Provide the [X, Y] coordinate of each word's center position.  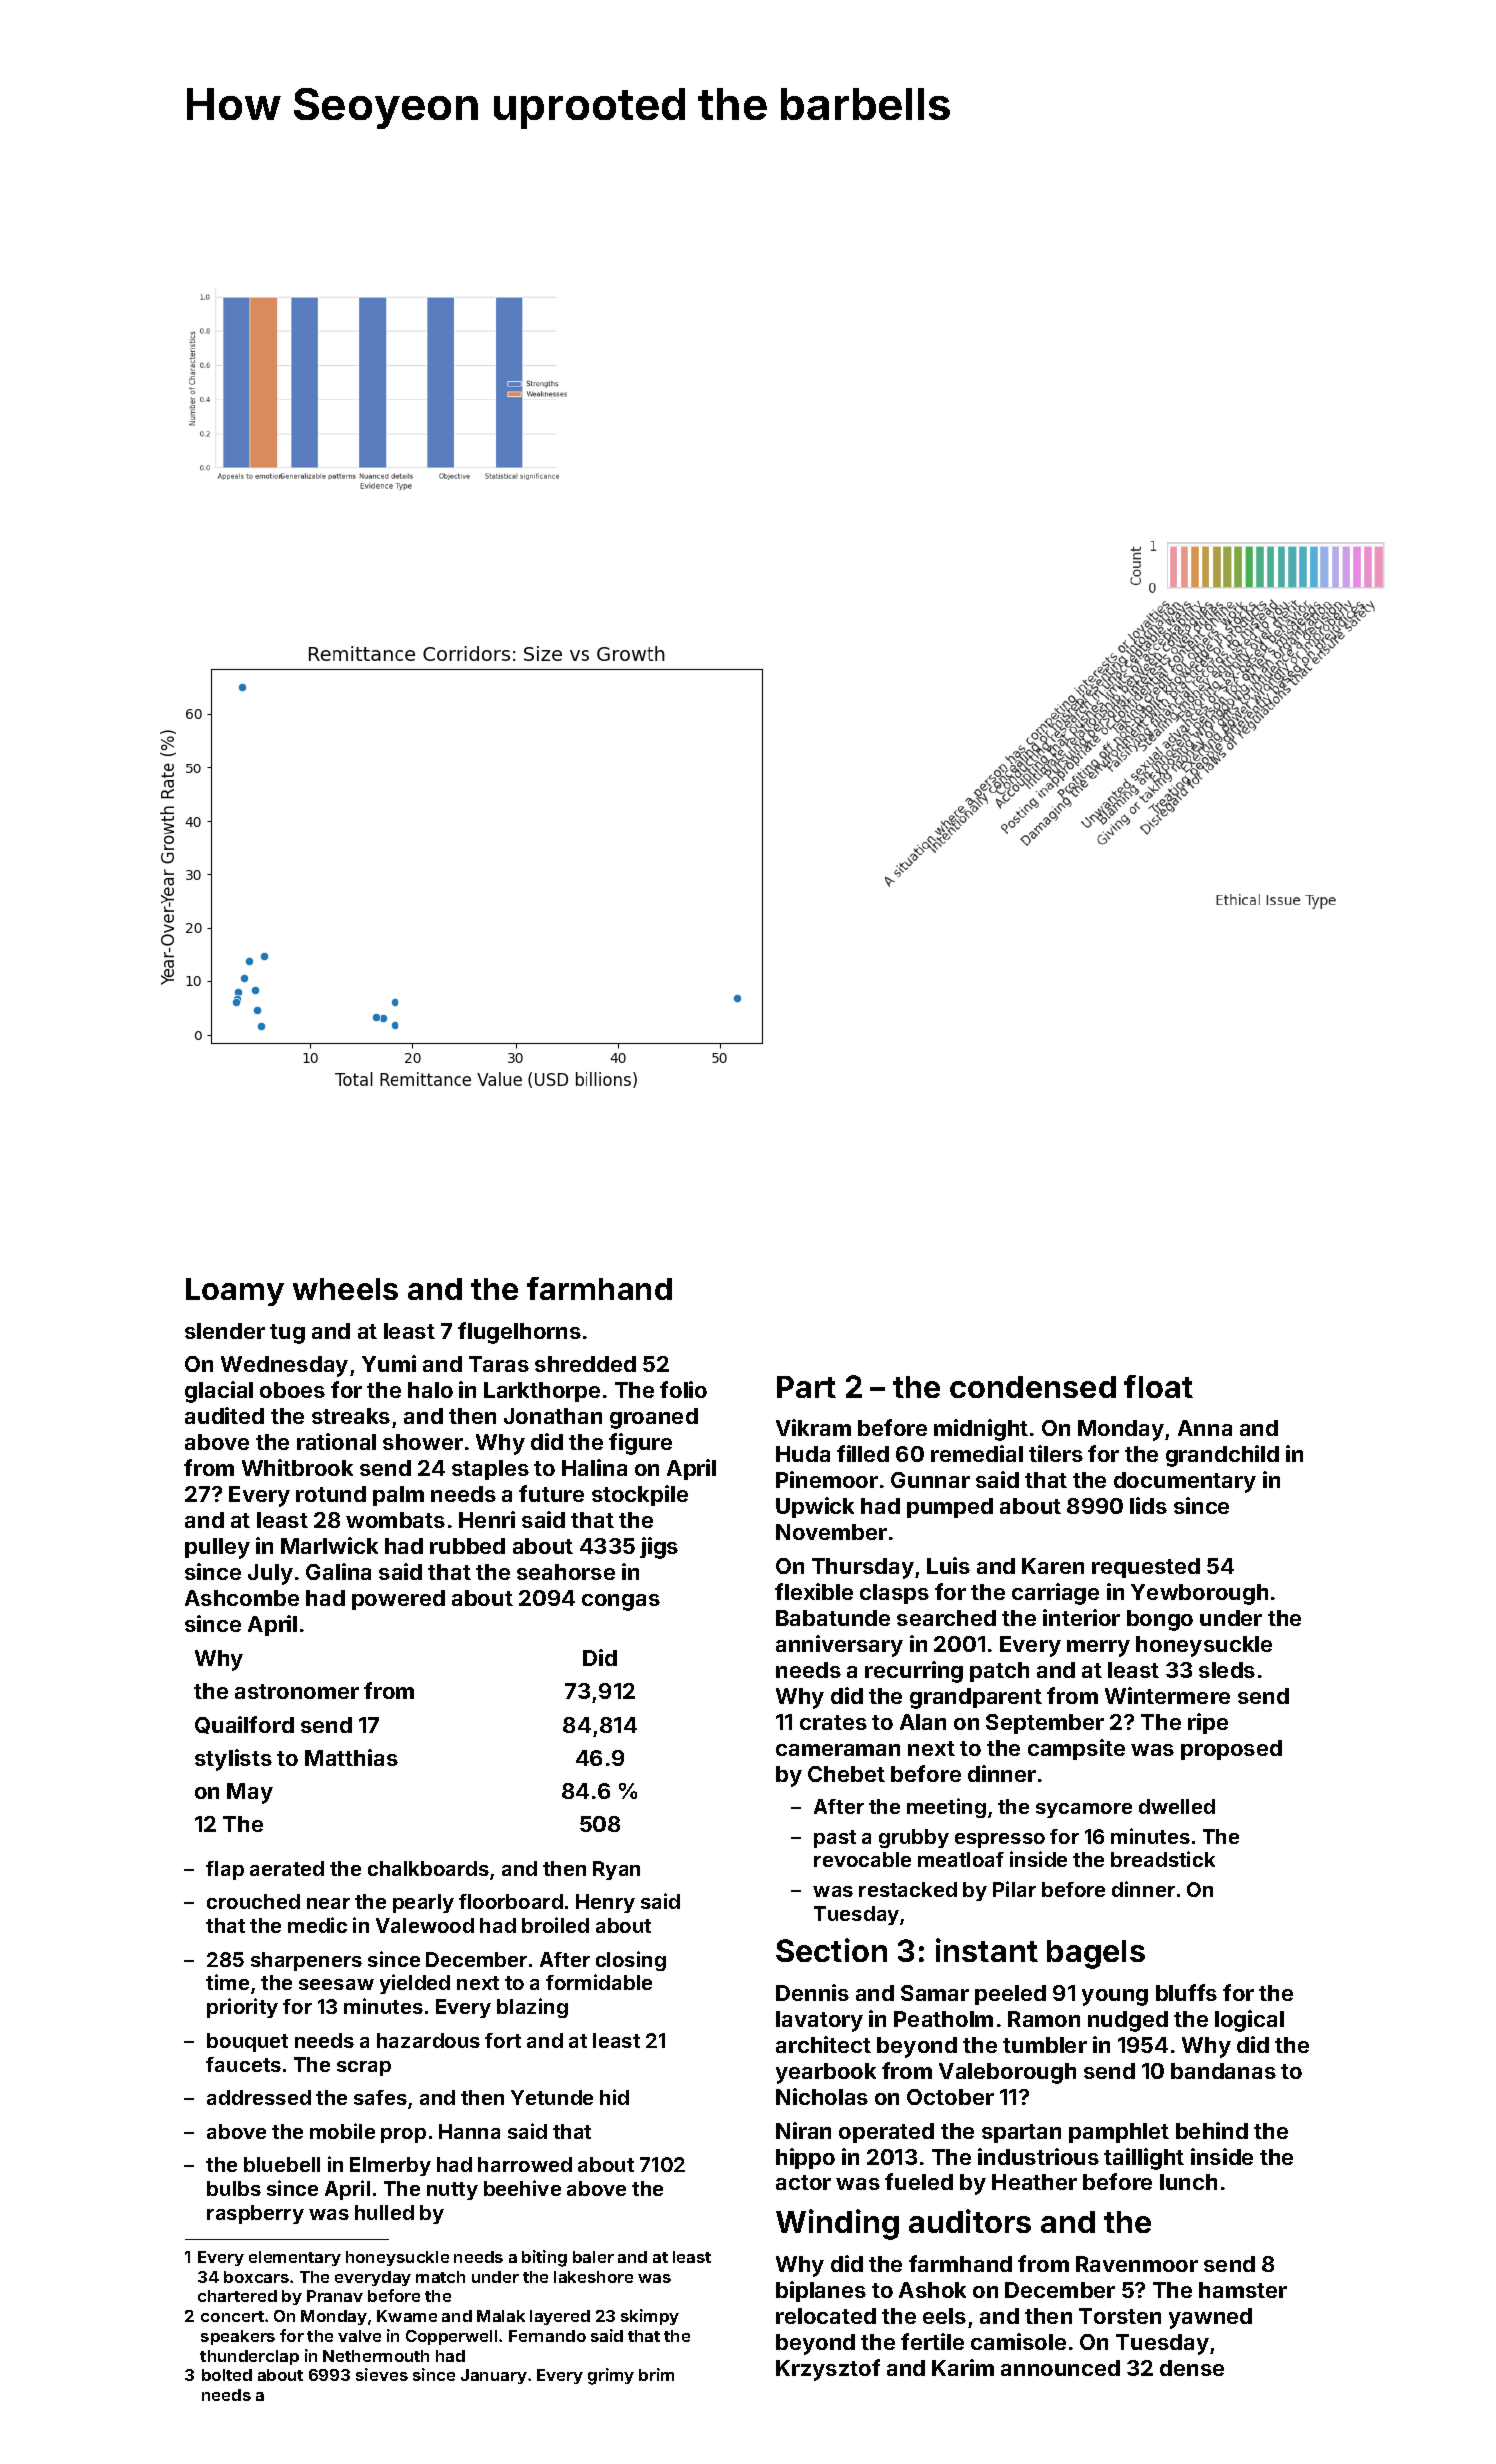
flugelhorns [519, 1333]
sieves [382, 2374]
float [1158, 1386]
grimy [611, 2376]
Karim [963, 2367]
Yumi [389, 1363]
